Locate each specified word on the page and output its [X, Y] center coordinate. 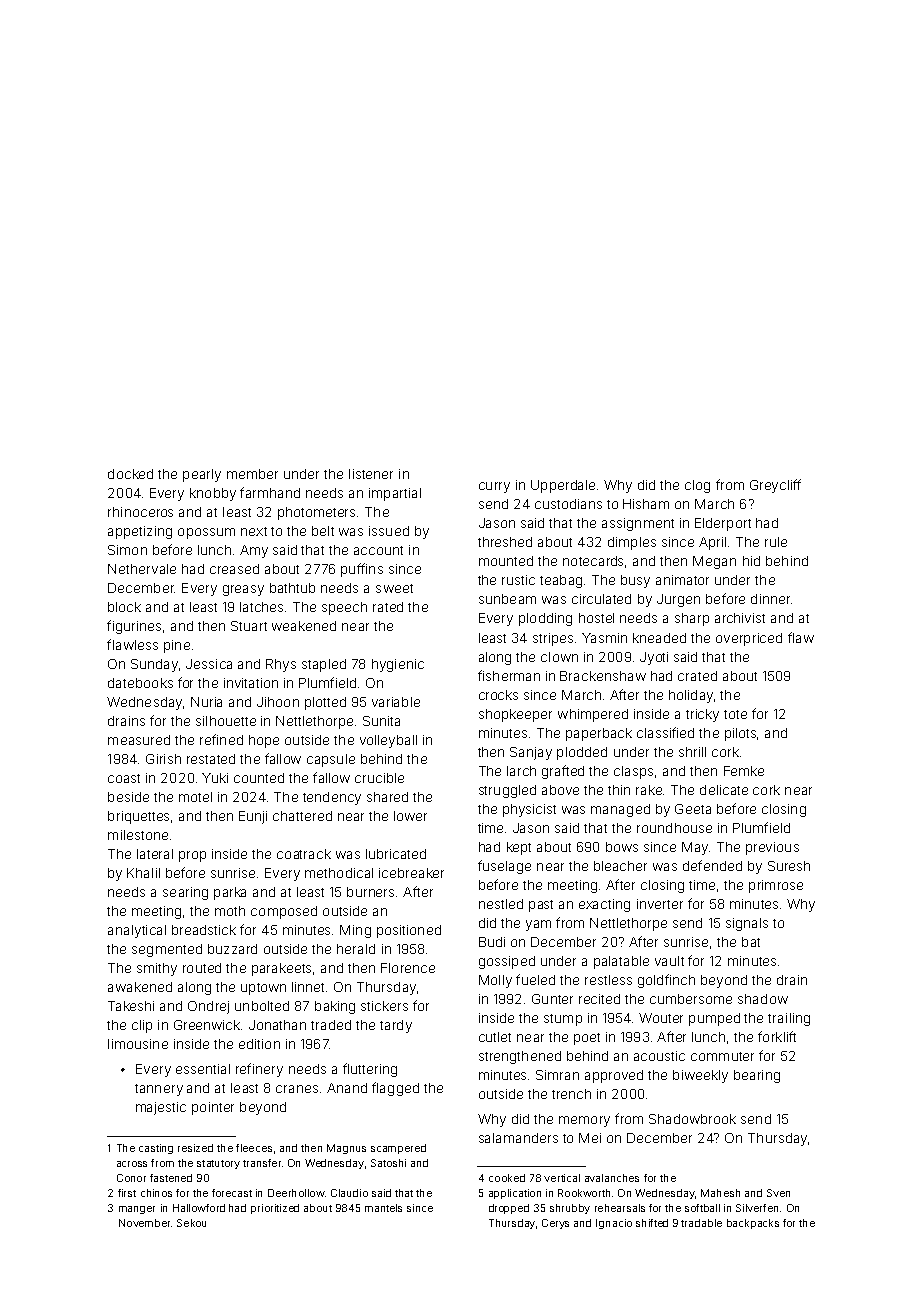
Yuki [215, 778]
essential [203, 1069]
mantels [383, 1208]
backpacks [753, 1224]
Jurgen [678, 600]
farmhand [270, 492]
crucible [379, 778]
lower [410, 816]
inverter [660, 904]
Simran [557, 1075]
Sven [778, 1193]
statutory [218, 1164]
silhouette [226, 721]
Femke [744, 771]
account [378, 550]
